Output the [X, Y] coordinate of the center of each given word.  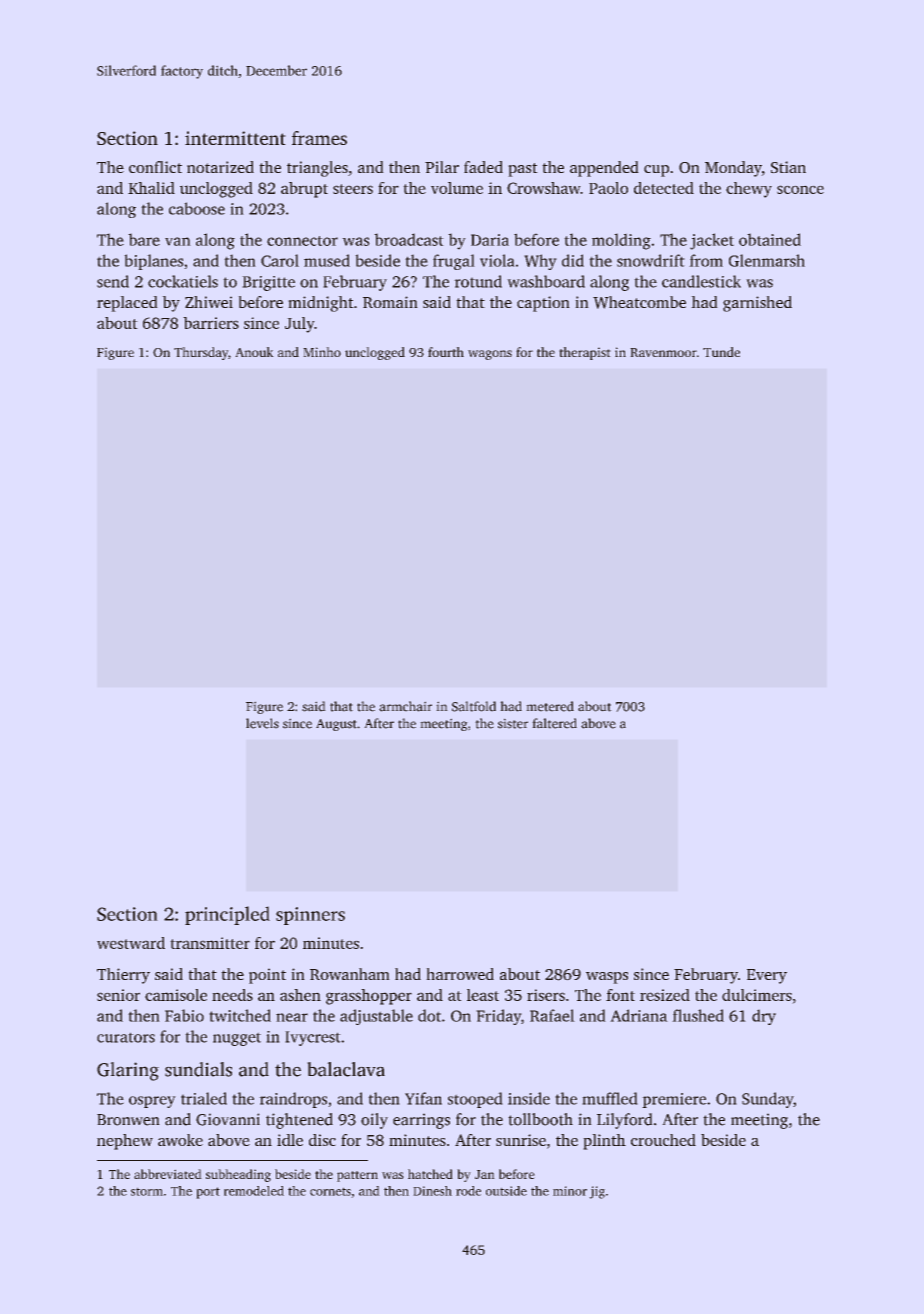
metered [550, 706]
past [523, 170]
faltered [554, 723]
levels [262, 723]
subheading [238, 1175]
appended [604, 169]
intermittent [235, 138]
